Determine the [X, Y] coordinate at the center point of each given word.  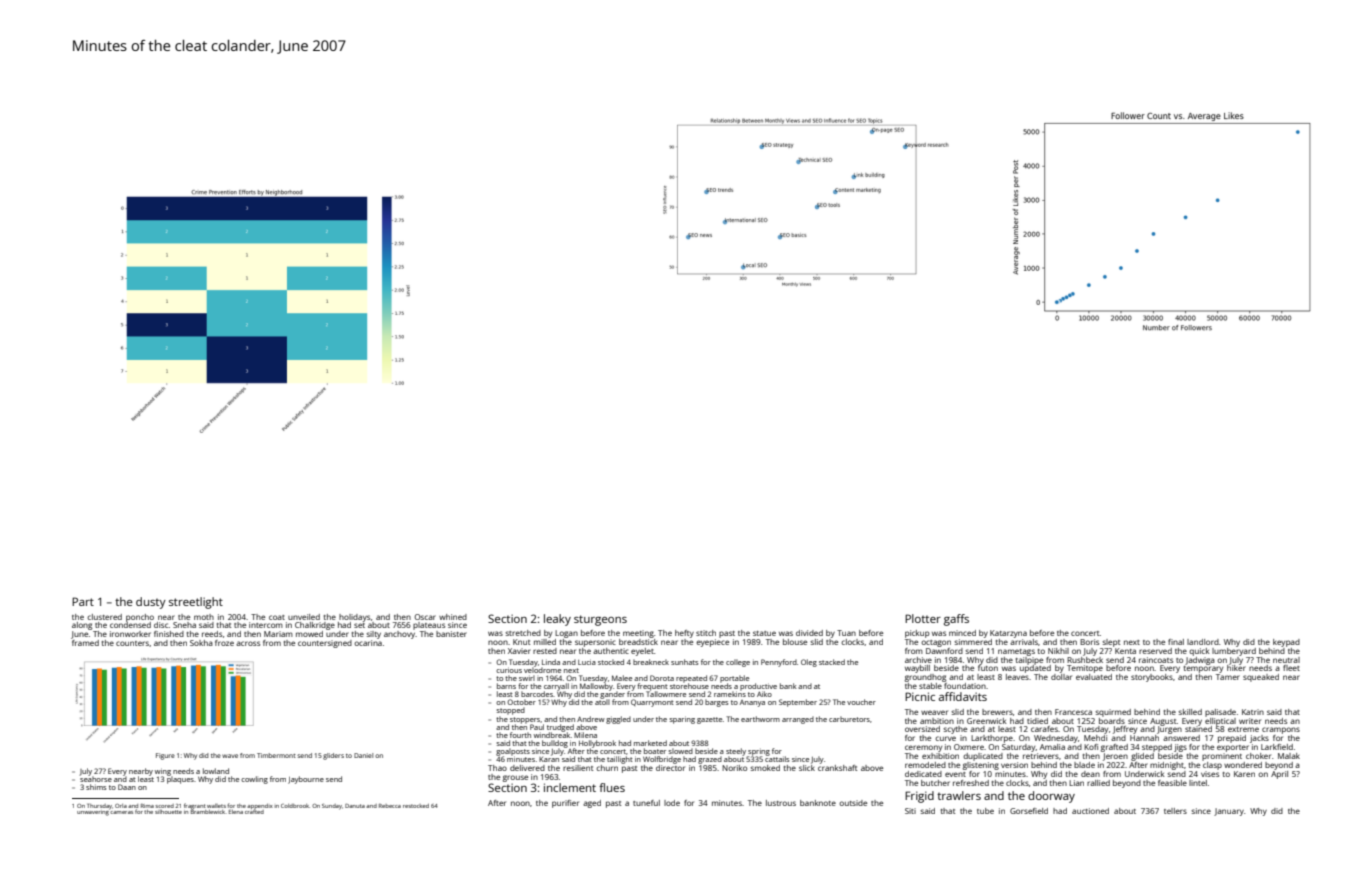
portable [734, 679]
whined [453, 617]
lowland [216, 771]
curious [509, 670]
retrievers [1041, 756]
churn [607, 768]
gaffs [956, 620]
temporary [1203, 669]
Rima [147, 806]
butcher [935, 783]
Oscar [425, 617]
